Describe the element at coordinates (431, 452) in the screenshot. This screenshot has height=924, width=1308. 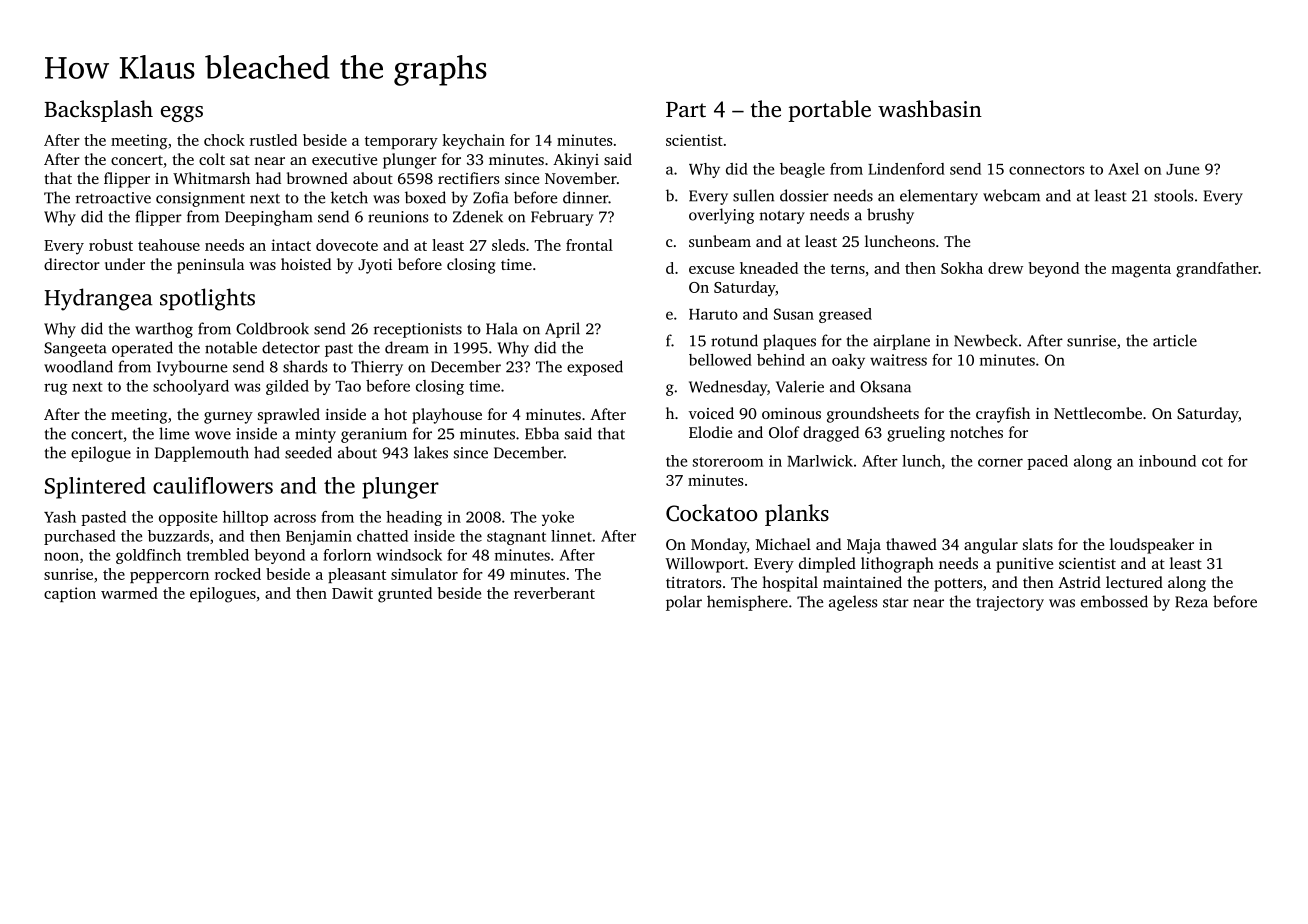
I see `lakes` at that location.
